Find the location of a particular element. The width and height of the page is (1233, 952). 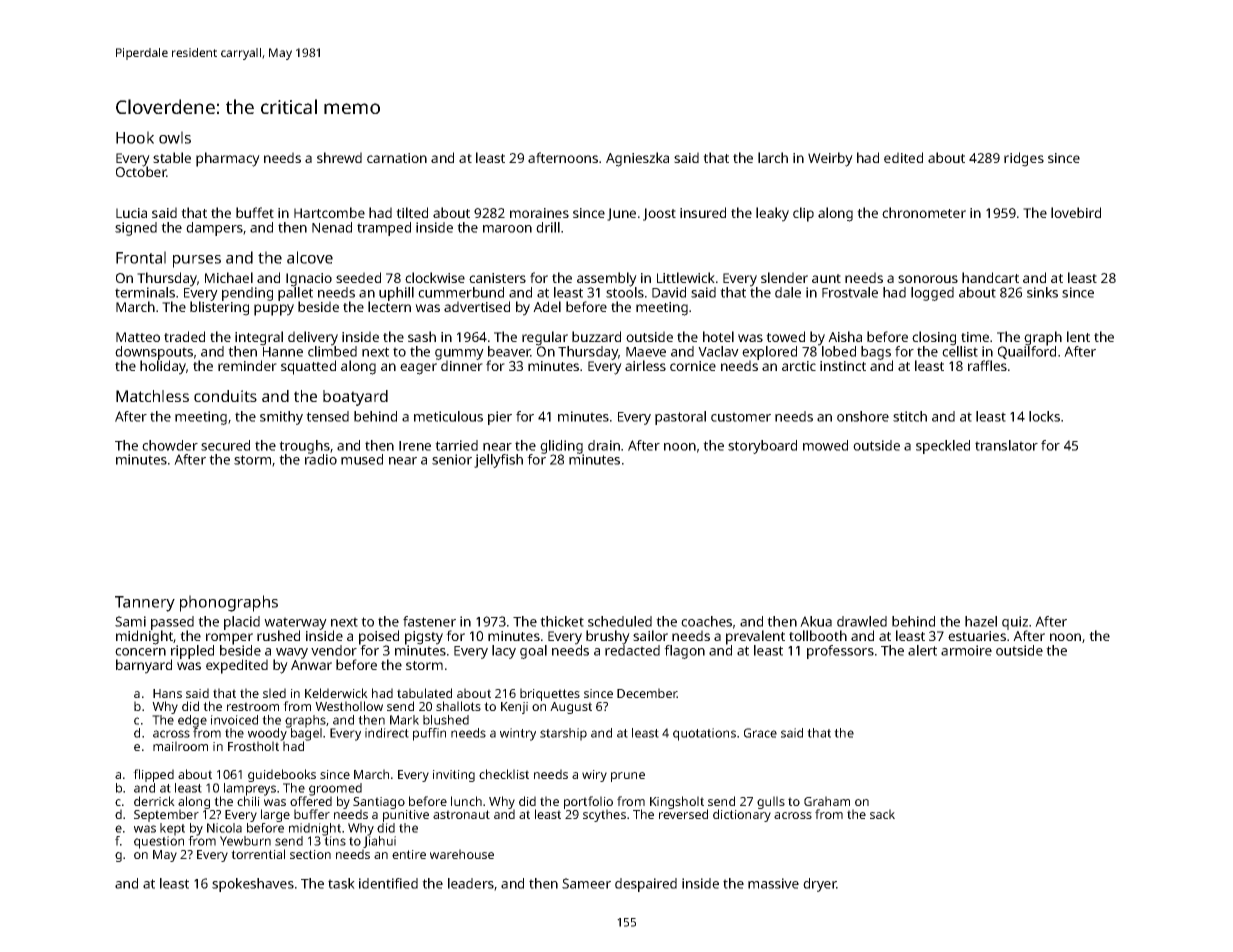

December is located at coordinates (647, 693).
